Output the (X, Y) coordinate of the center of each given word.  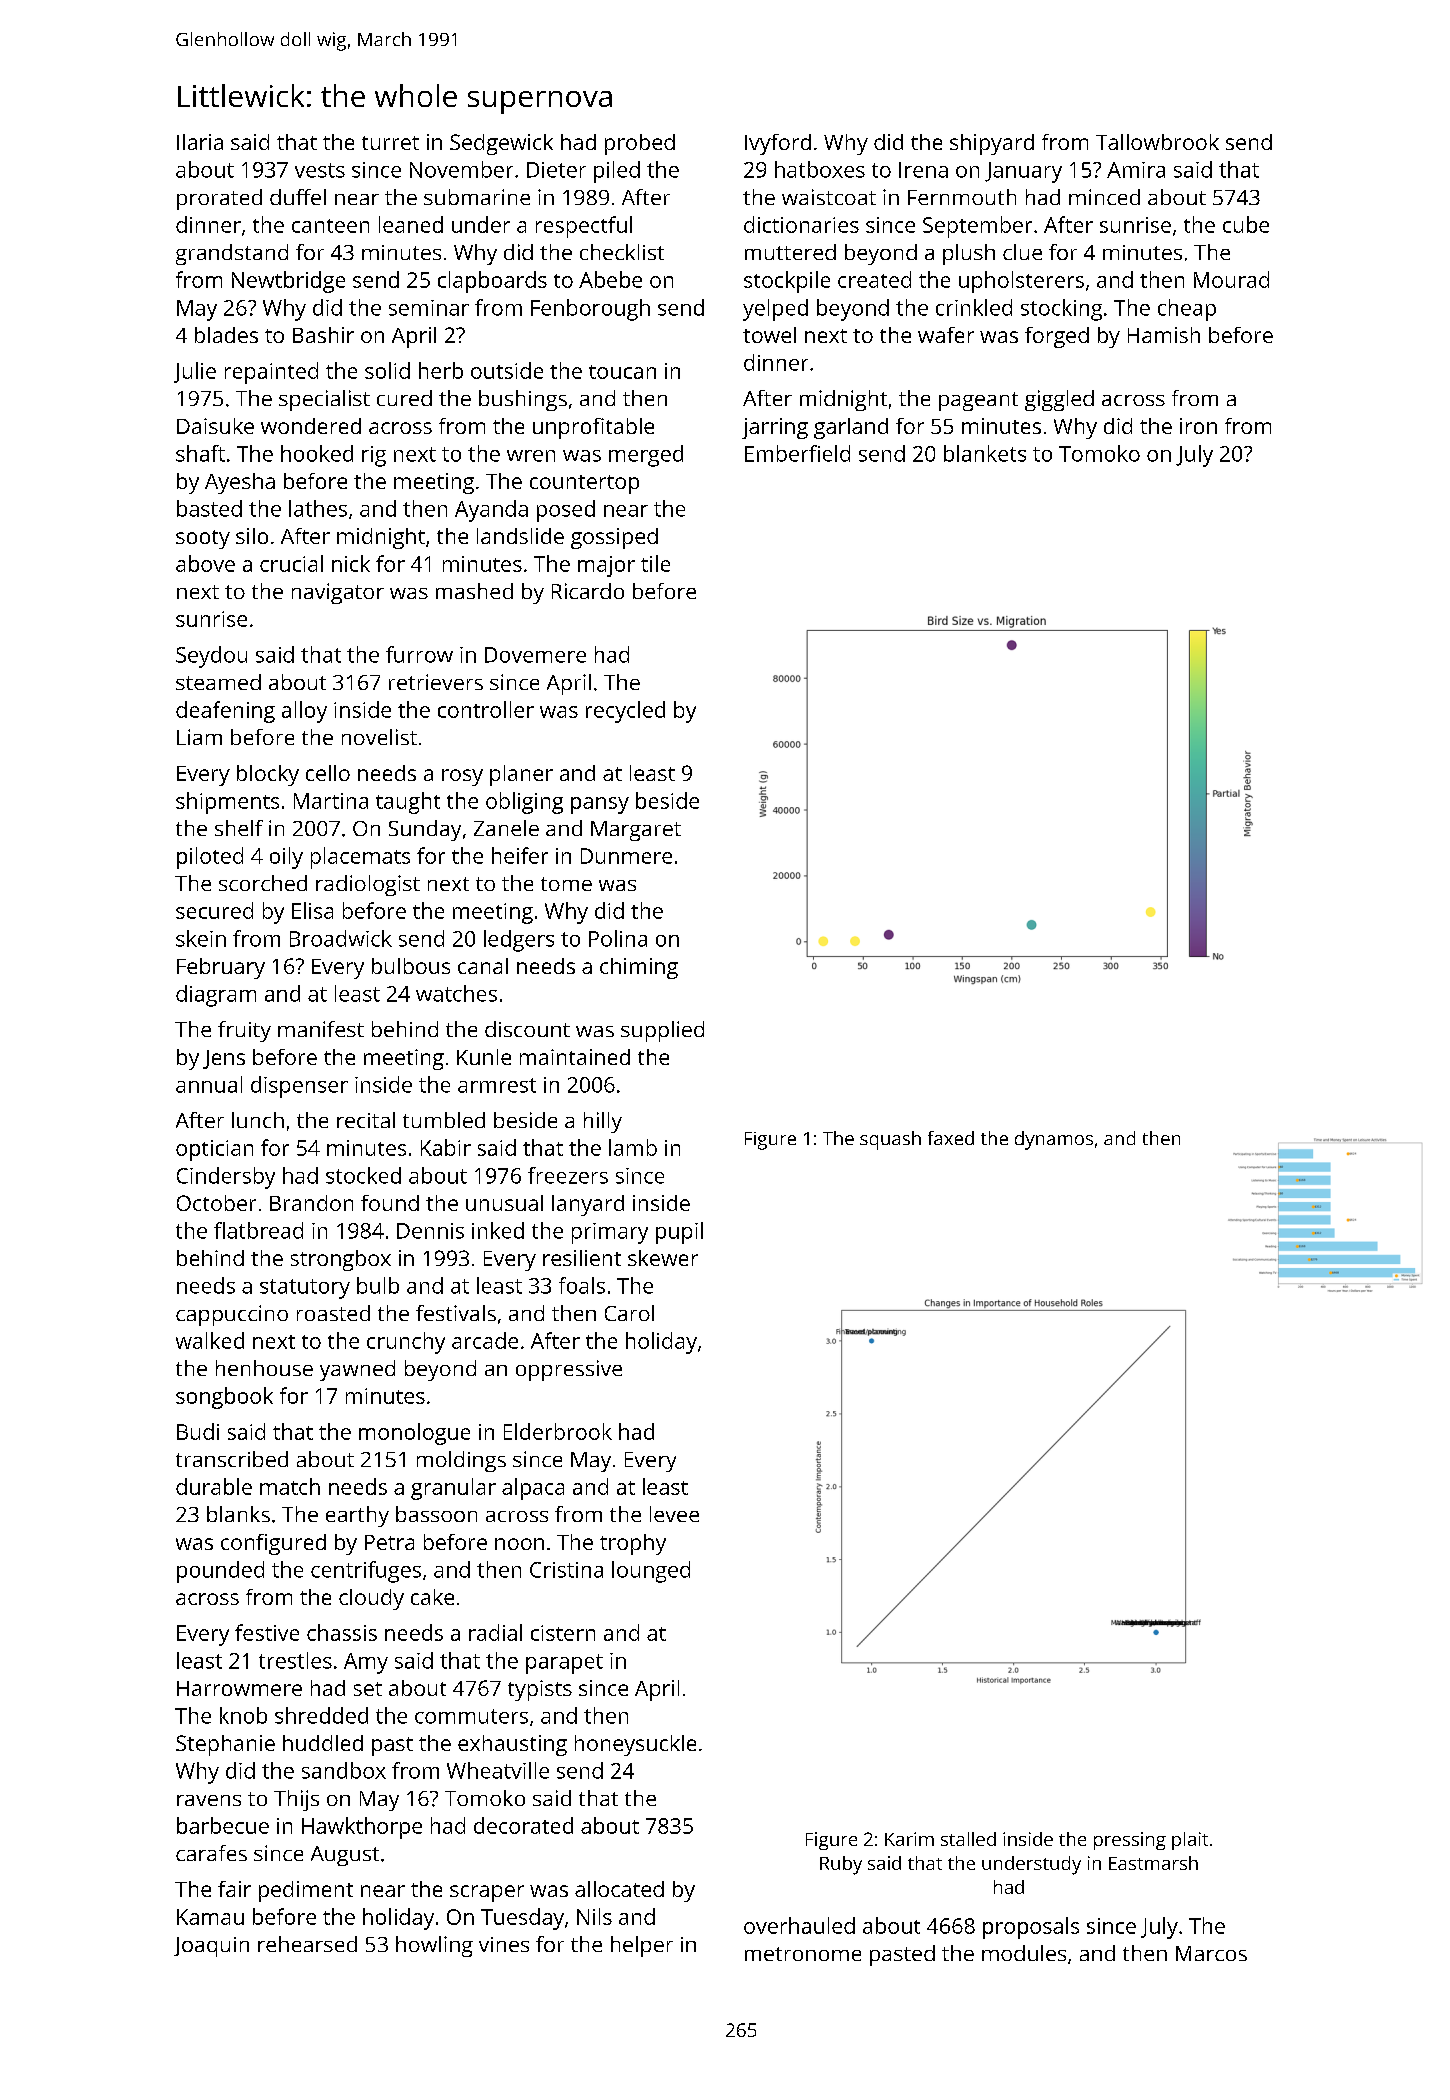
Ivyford (778, 144)
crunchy (406, 1343)
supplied (662, 1031)
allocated (619, 1889)
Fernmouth (962, 197)
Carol (629, 1313)
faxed (951, 1138)
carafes (211, 1853)
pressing (1130, 1841)
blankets (985, 453)
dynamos (1054, 1140)
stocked (363, 1175)
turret (390, 143)
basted (209, 508)
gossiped (614, 538)
